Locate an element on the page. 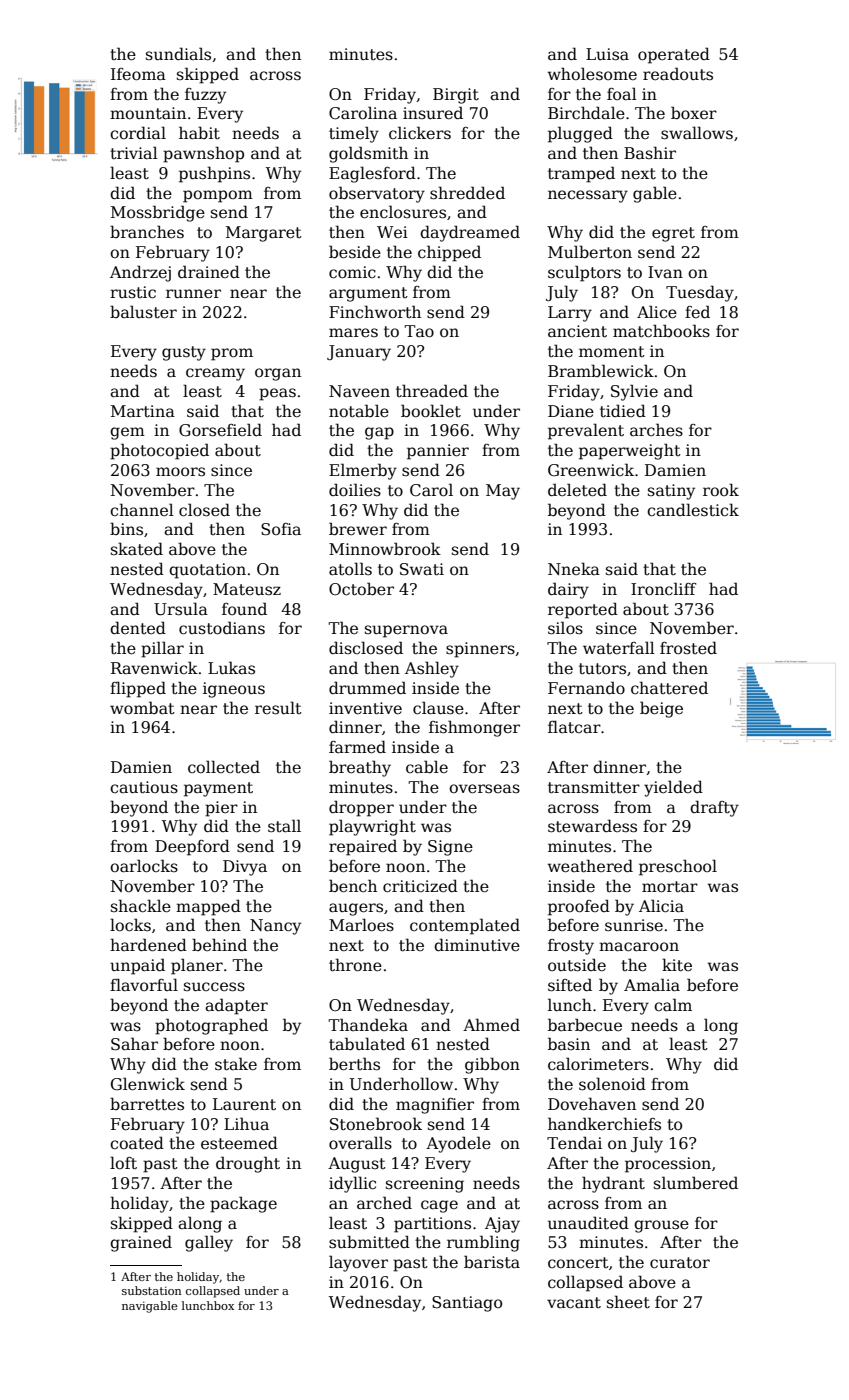 This page has height=1400, width=849. Naveen is located at coordinates (359, 391).
